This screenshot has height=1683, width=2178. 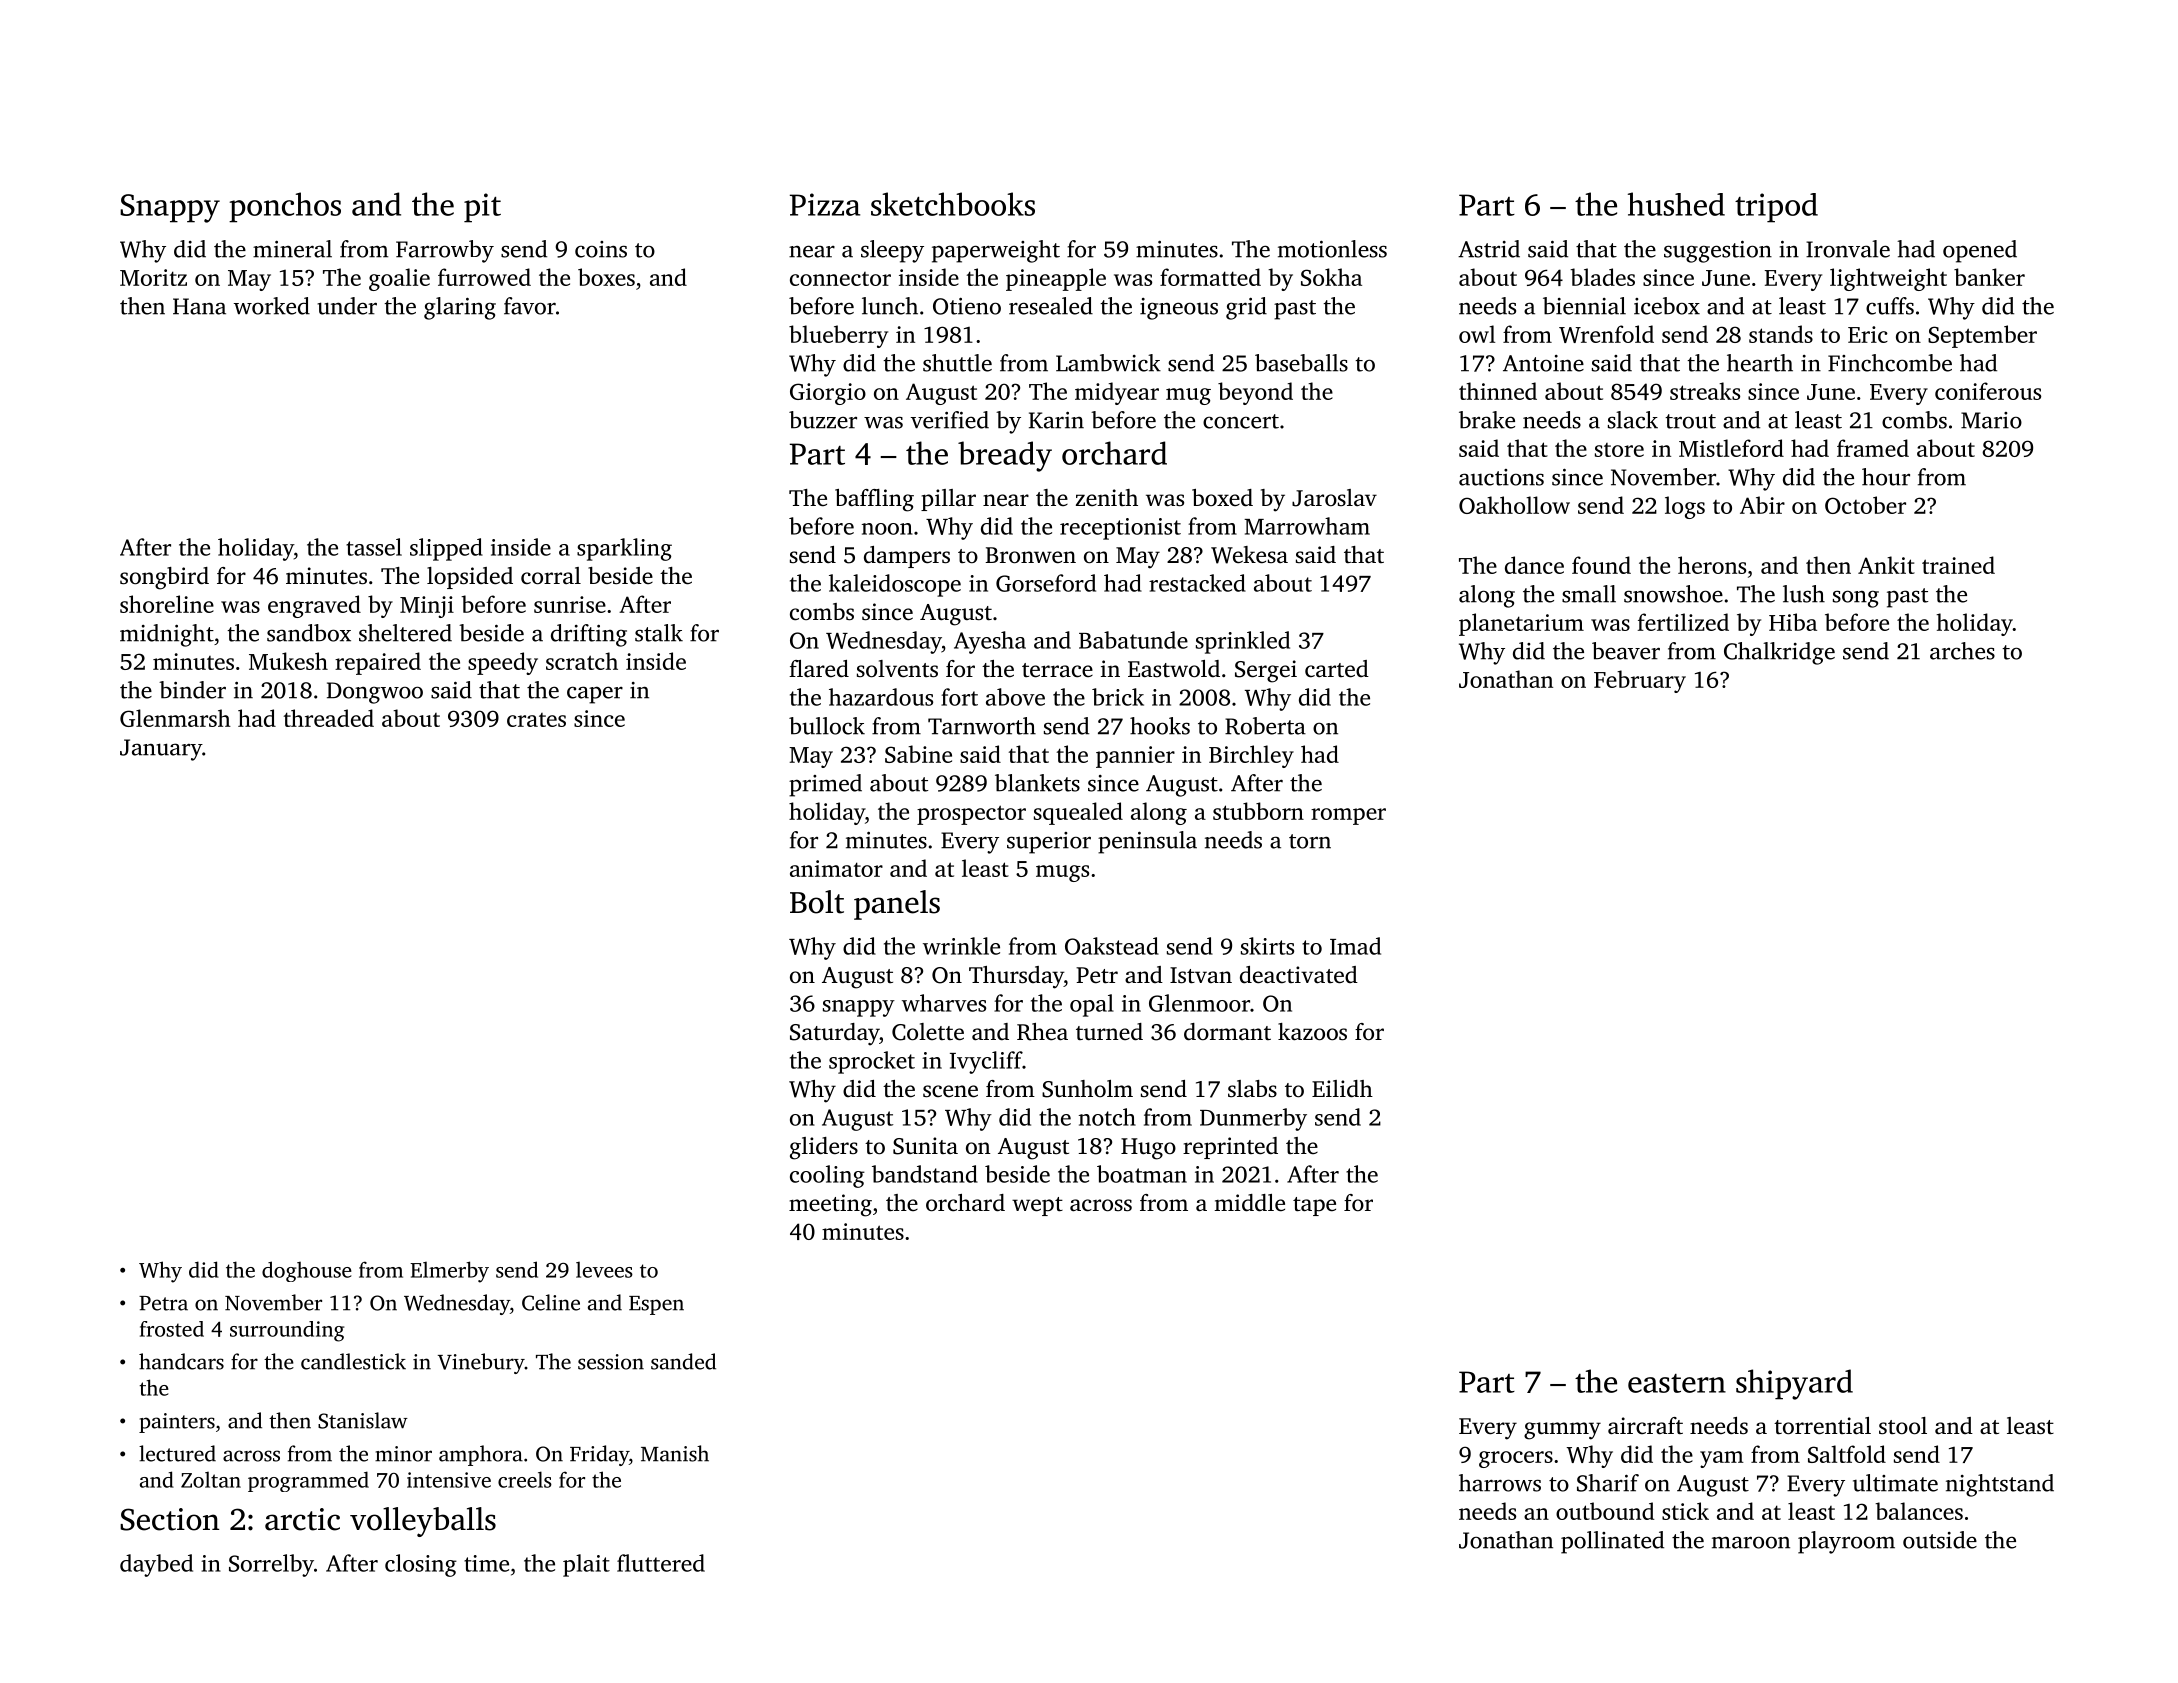 I want to click on buzzer, so click(x=823, y=420).
